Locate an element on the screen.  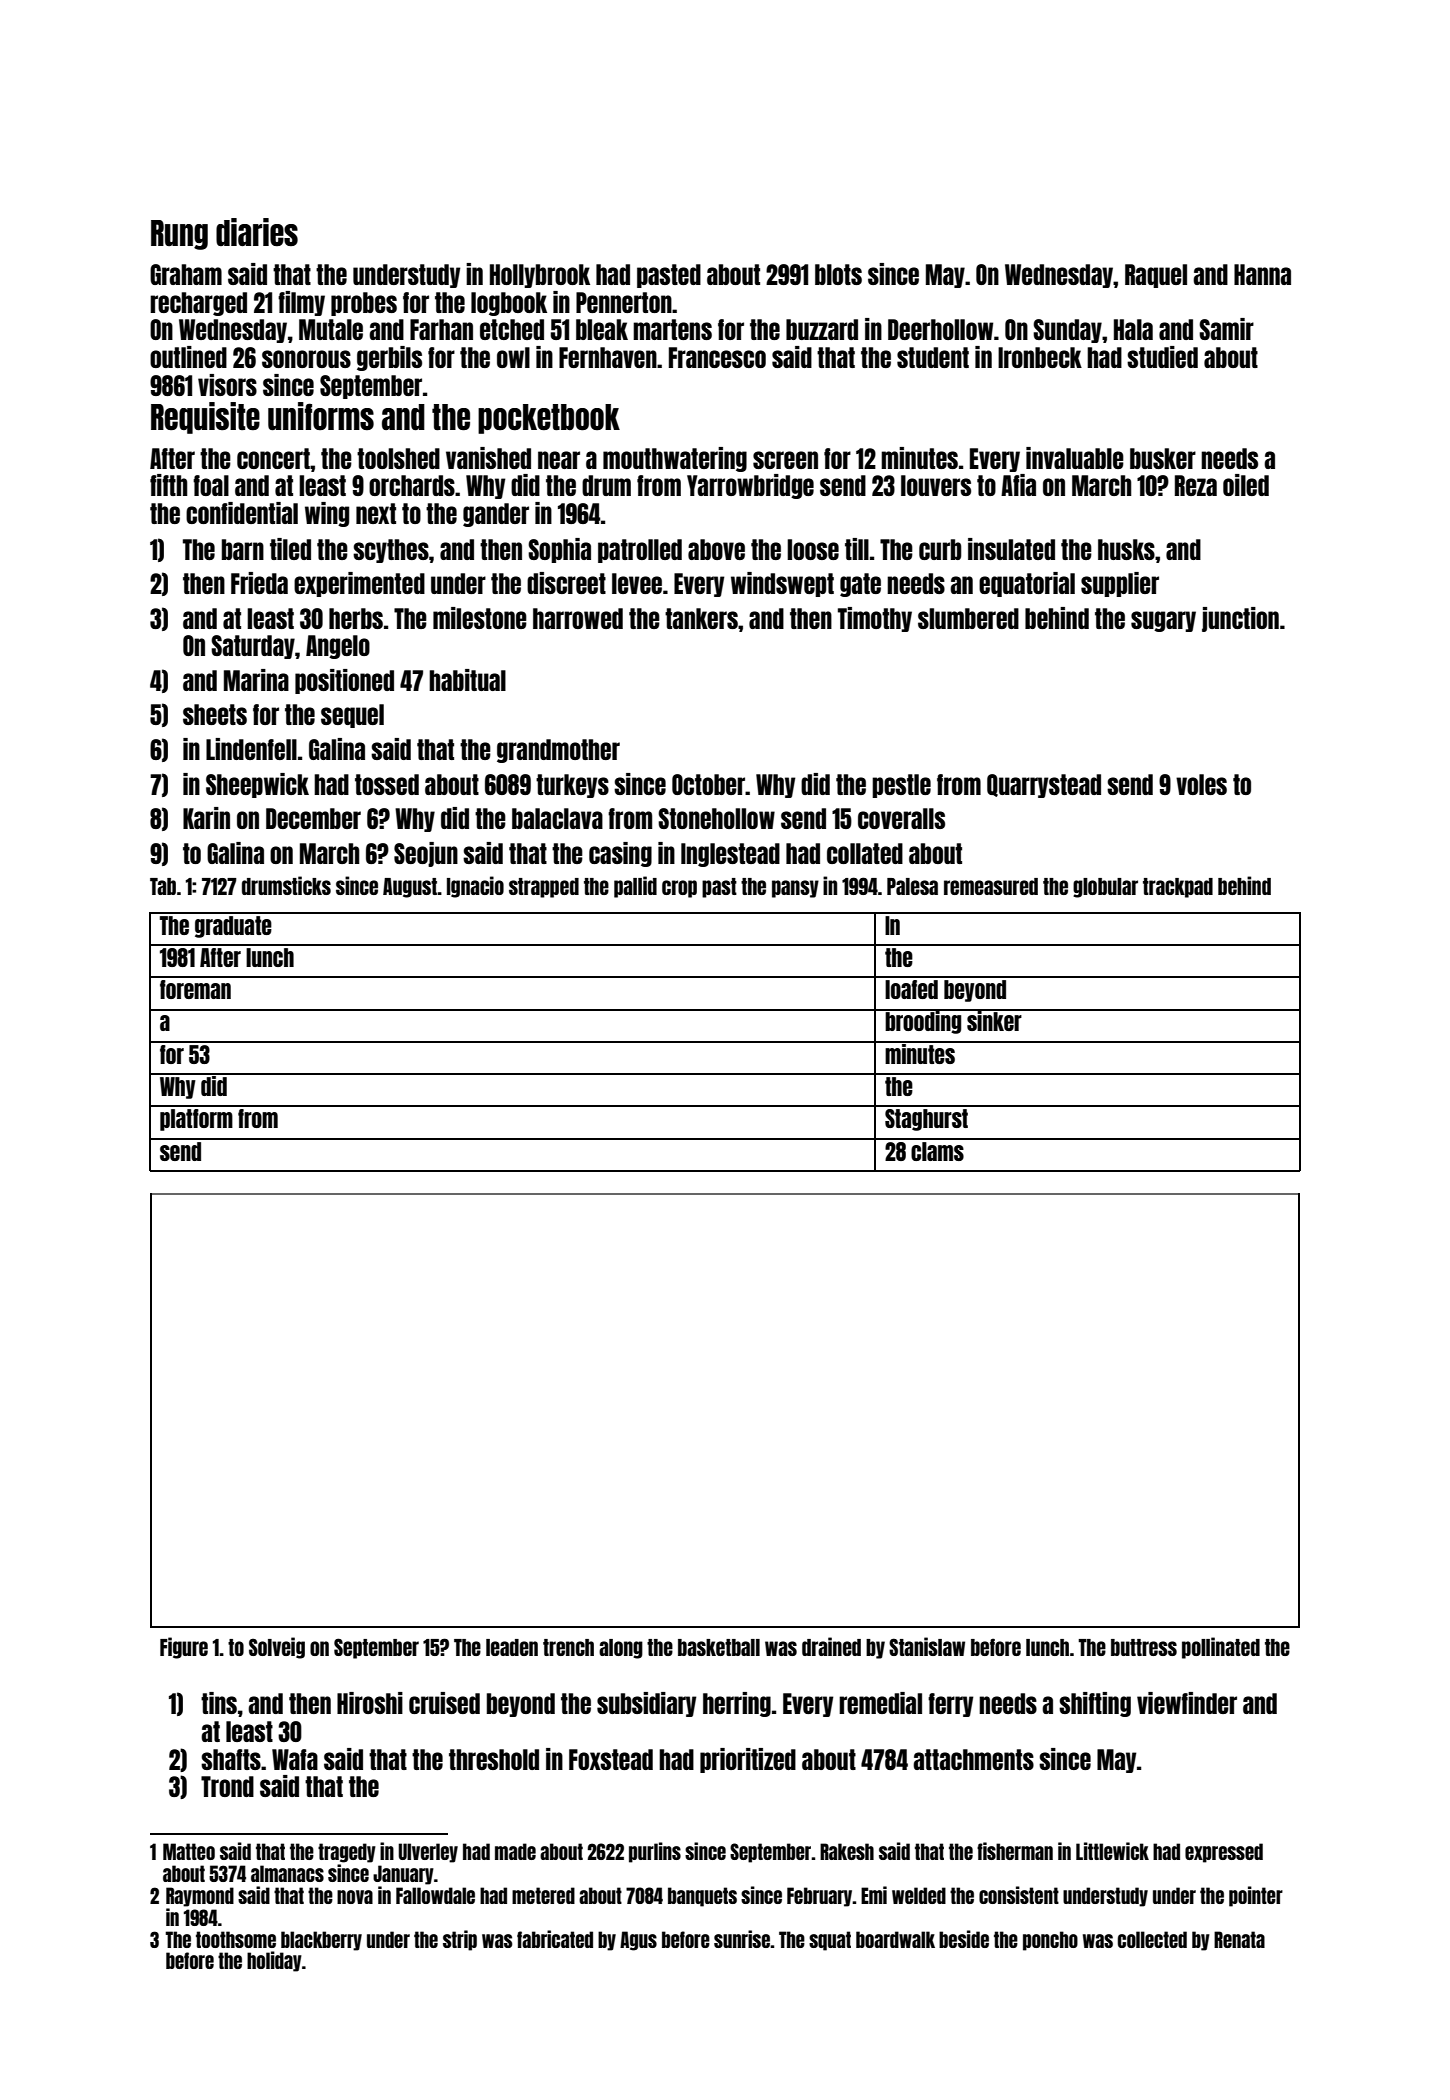
drained is located at coordinates (831, 1646).
